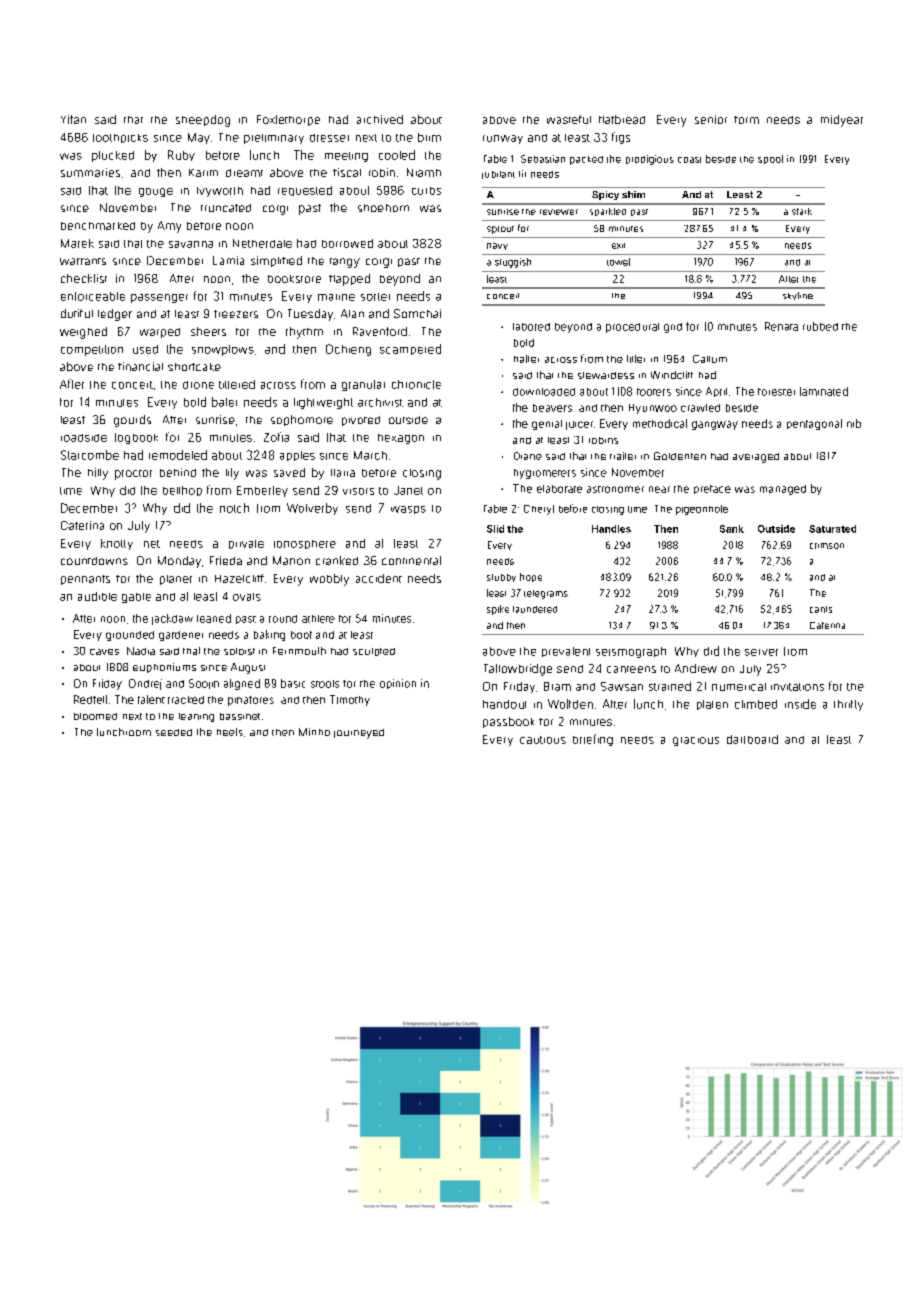  What do you see at coordinates (732, 529) in the image?
I see `Sank` at bounding box center [732, 529].
